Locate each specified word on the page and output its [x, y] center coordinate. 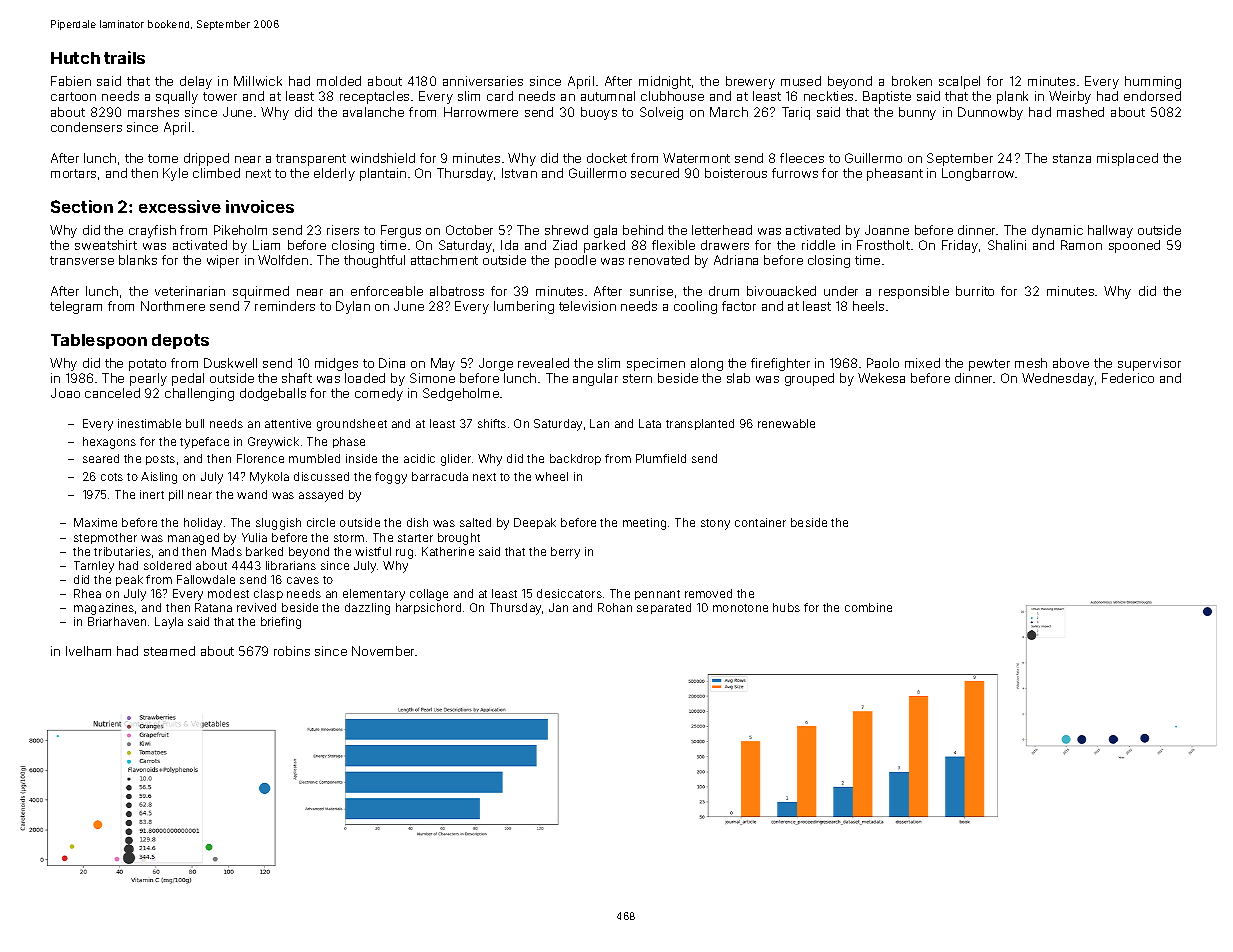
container [760, 522]
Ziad [565, 245]
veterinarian [190, 291]
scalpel [959, 82]
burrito [975, 291]
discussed [321, 476]
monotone [740, 608]
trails [124, 57]
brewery [750, 82]
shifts [492, 423]
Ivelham [88, 651]
